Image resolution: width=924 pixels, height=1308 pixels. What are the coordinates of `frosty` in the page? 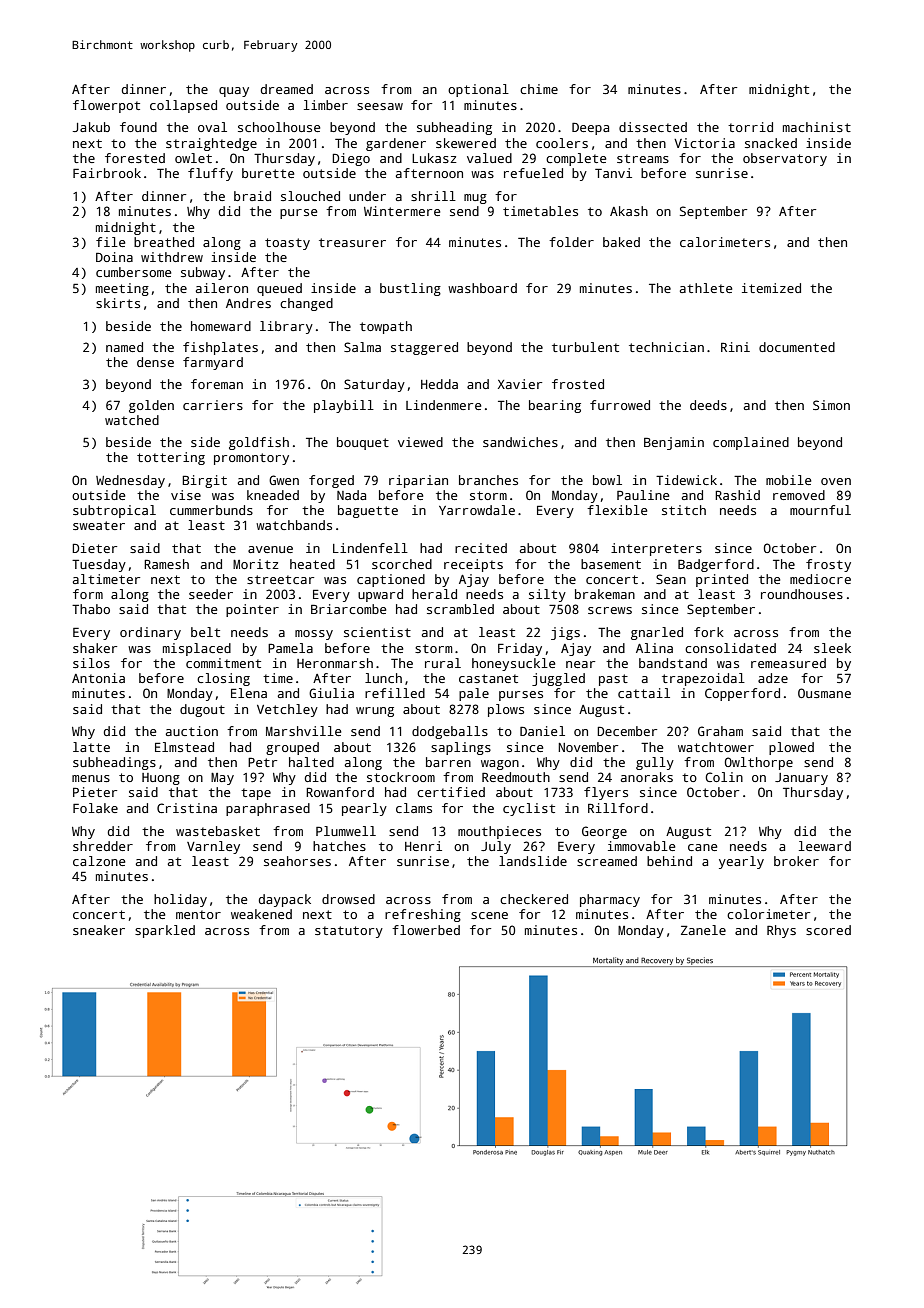 It's located at (828, 565).
